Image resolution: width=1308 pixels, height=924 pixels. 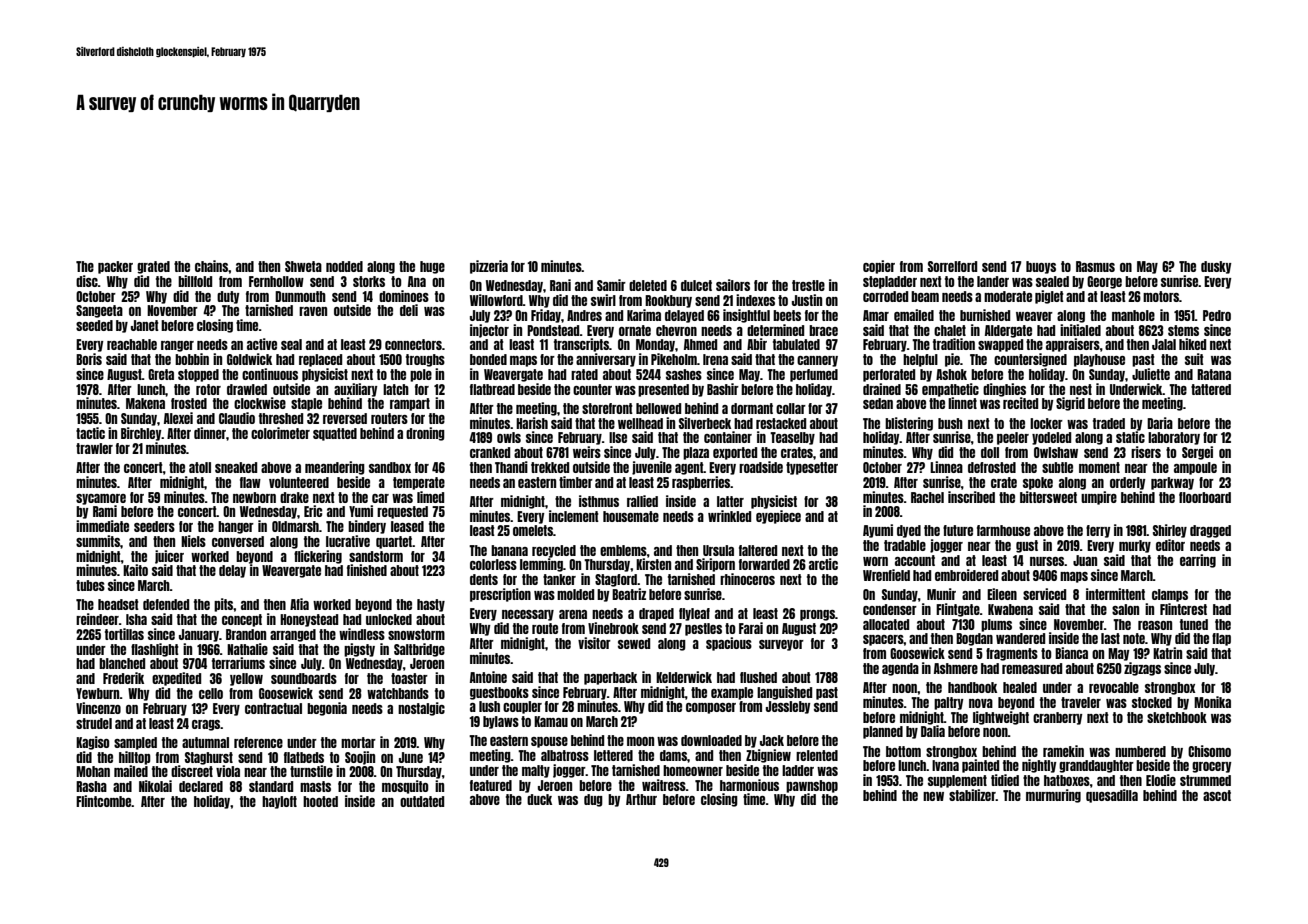 What do you see at coordinates (99, 311) in the screenshot?
I see `Sangeeta` at bounding box center [99, 311].
